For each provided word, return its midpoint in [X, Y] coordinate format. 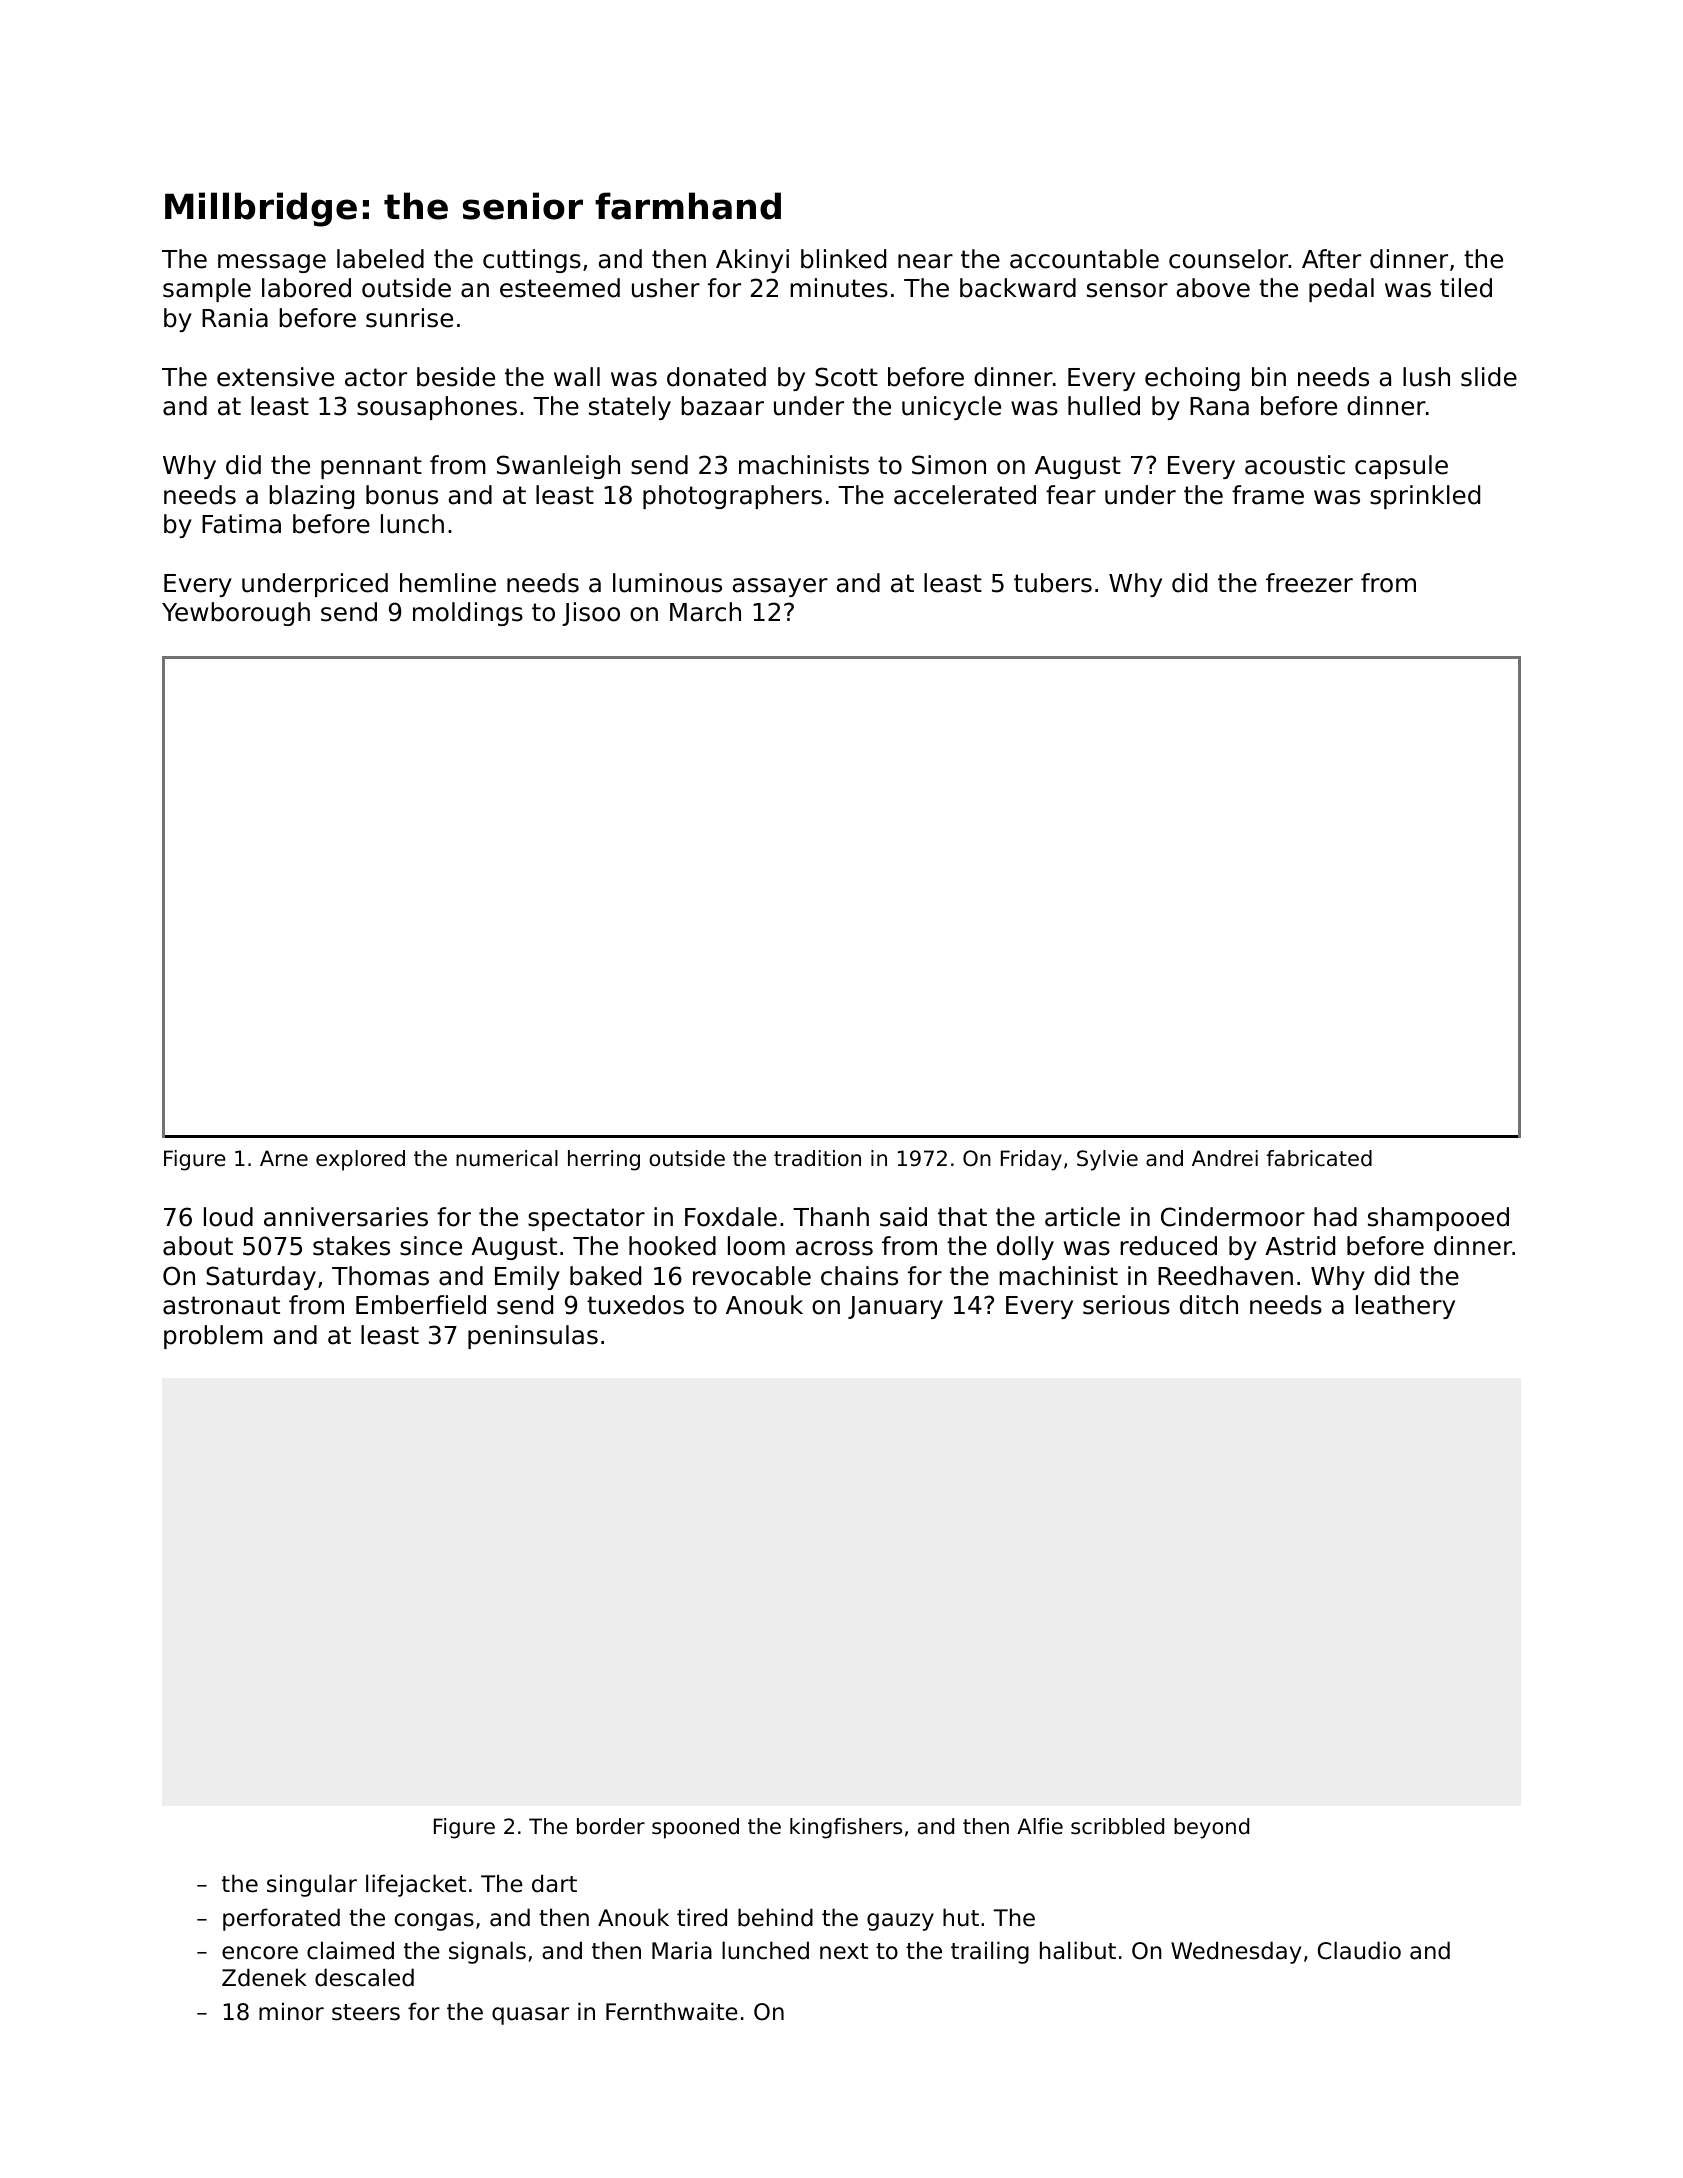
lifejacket [416, 1885]
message [272, 263]
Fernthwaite [672, 2011]
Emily [527, 1278]
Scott [846, 377]
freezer [1309, 583]
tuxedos [635, 1305]
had [1335, 1217]
